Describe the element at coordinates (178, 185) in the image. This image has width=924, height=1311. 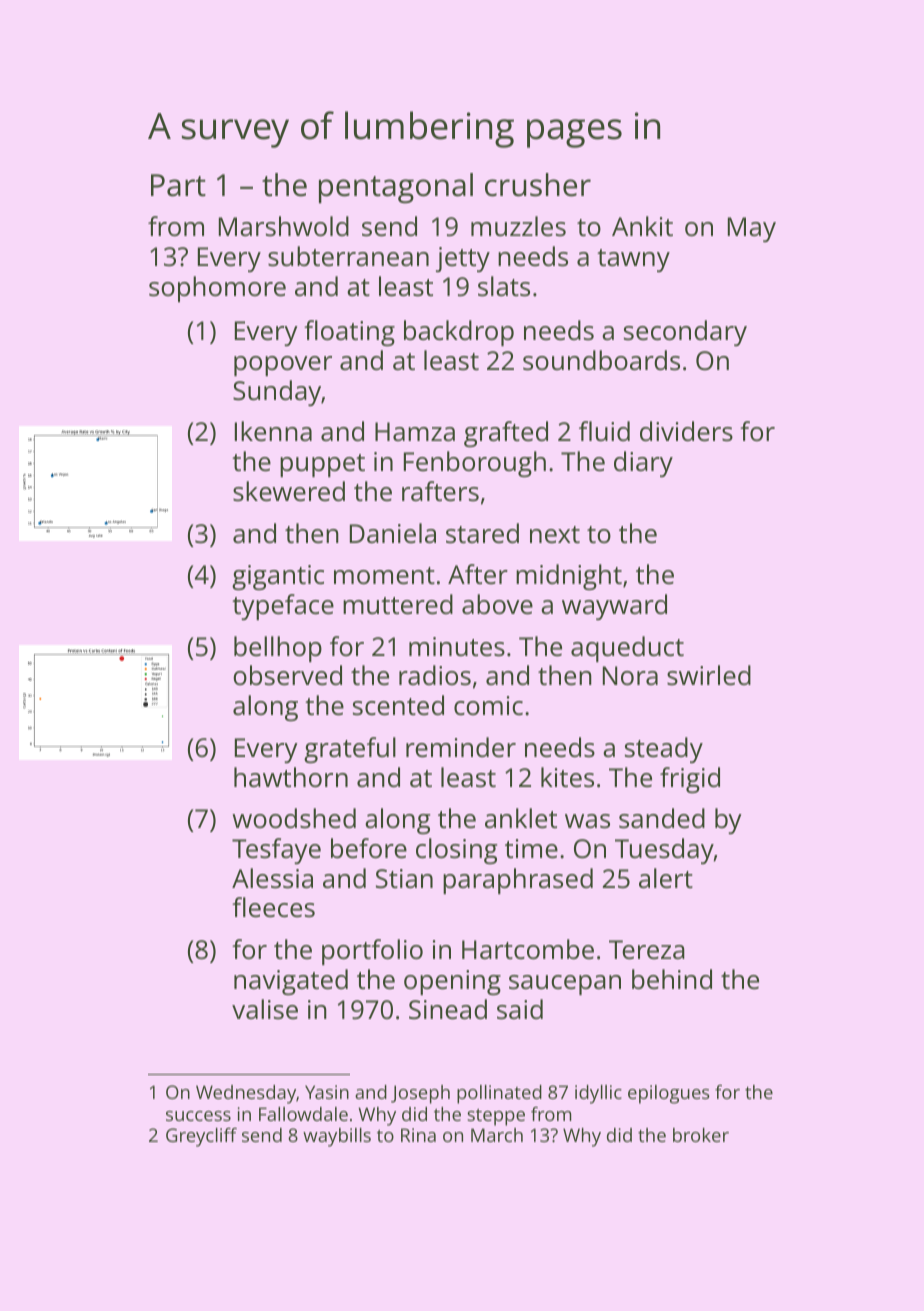
I see `Part` at that location.
